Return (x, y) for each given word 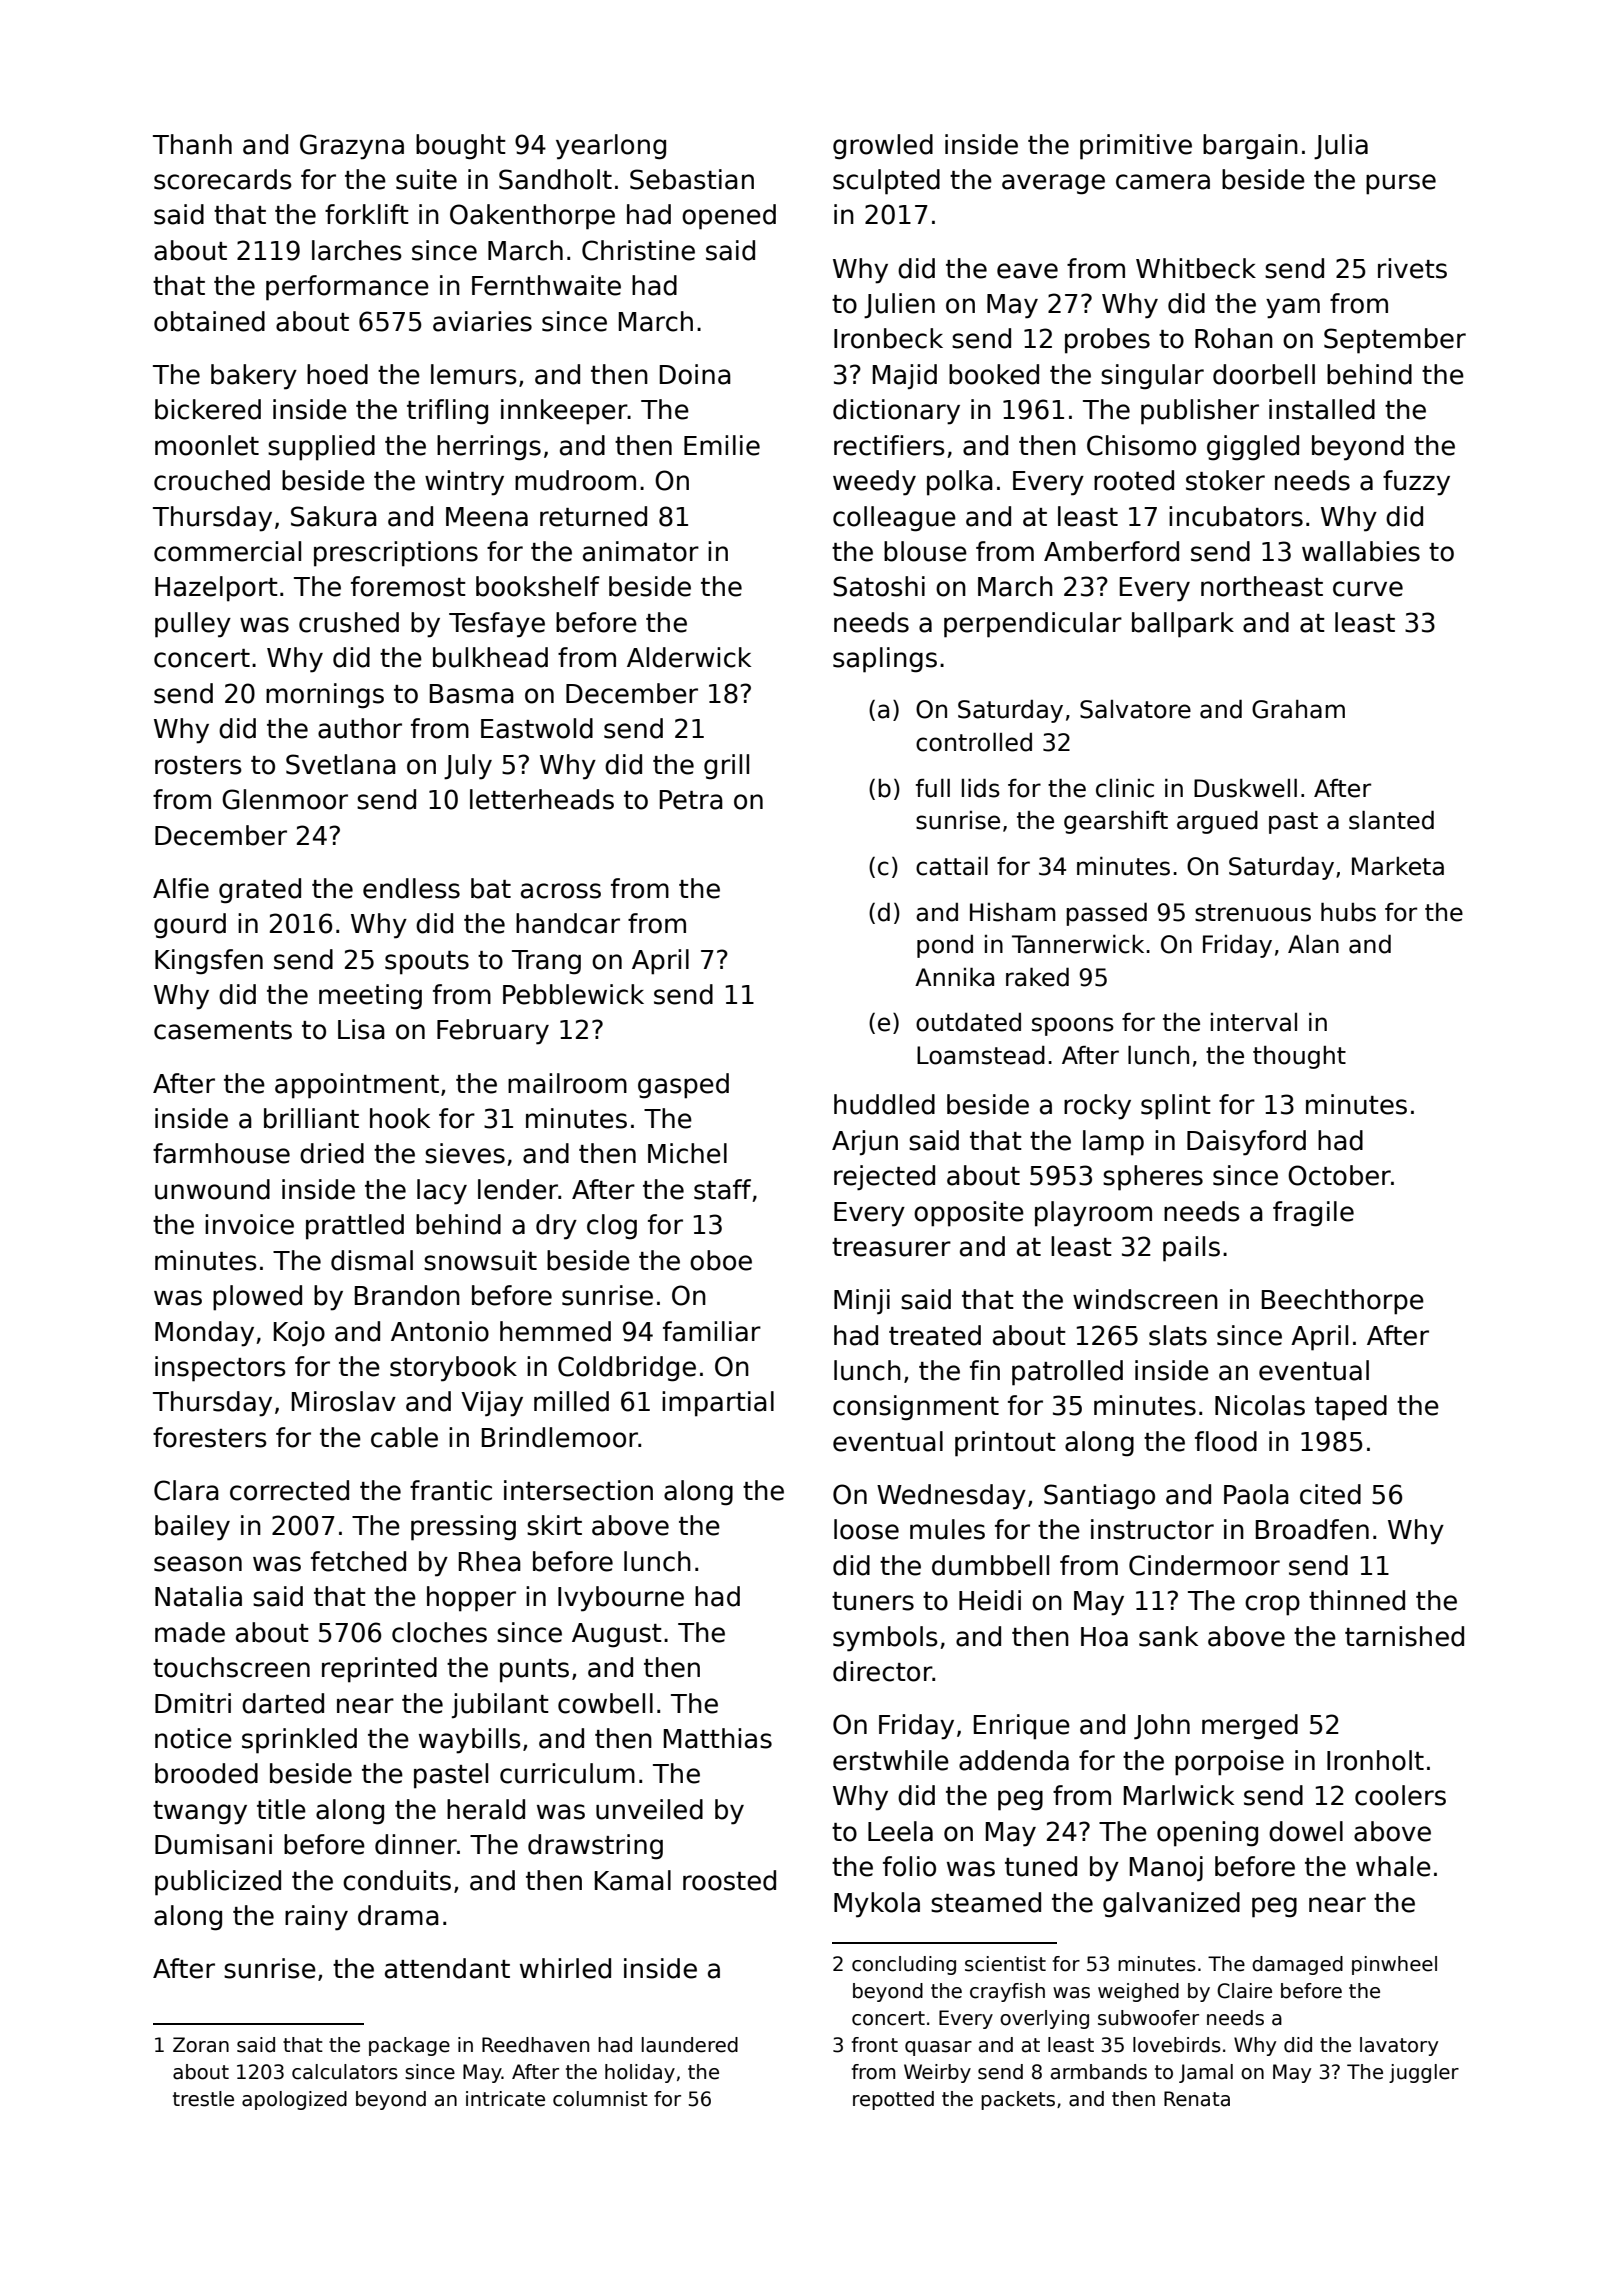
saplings (885, 660)
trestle (203, 2099)
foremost (408, 586)
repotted (893, 2100)
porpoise (1229, 1763)
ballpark (1183, 625)
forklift (367, 214)
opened (729, 217)
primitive (1136, 147)
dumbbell (990, 1565)
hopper (471, 1599)
